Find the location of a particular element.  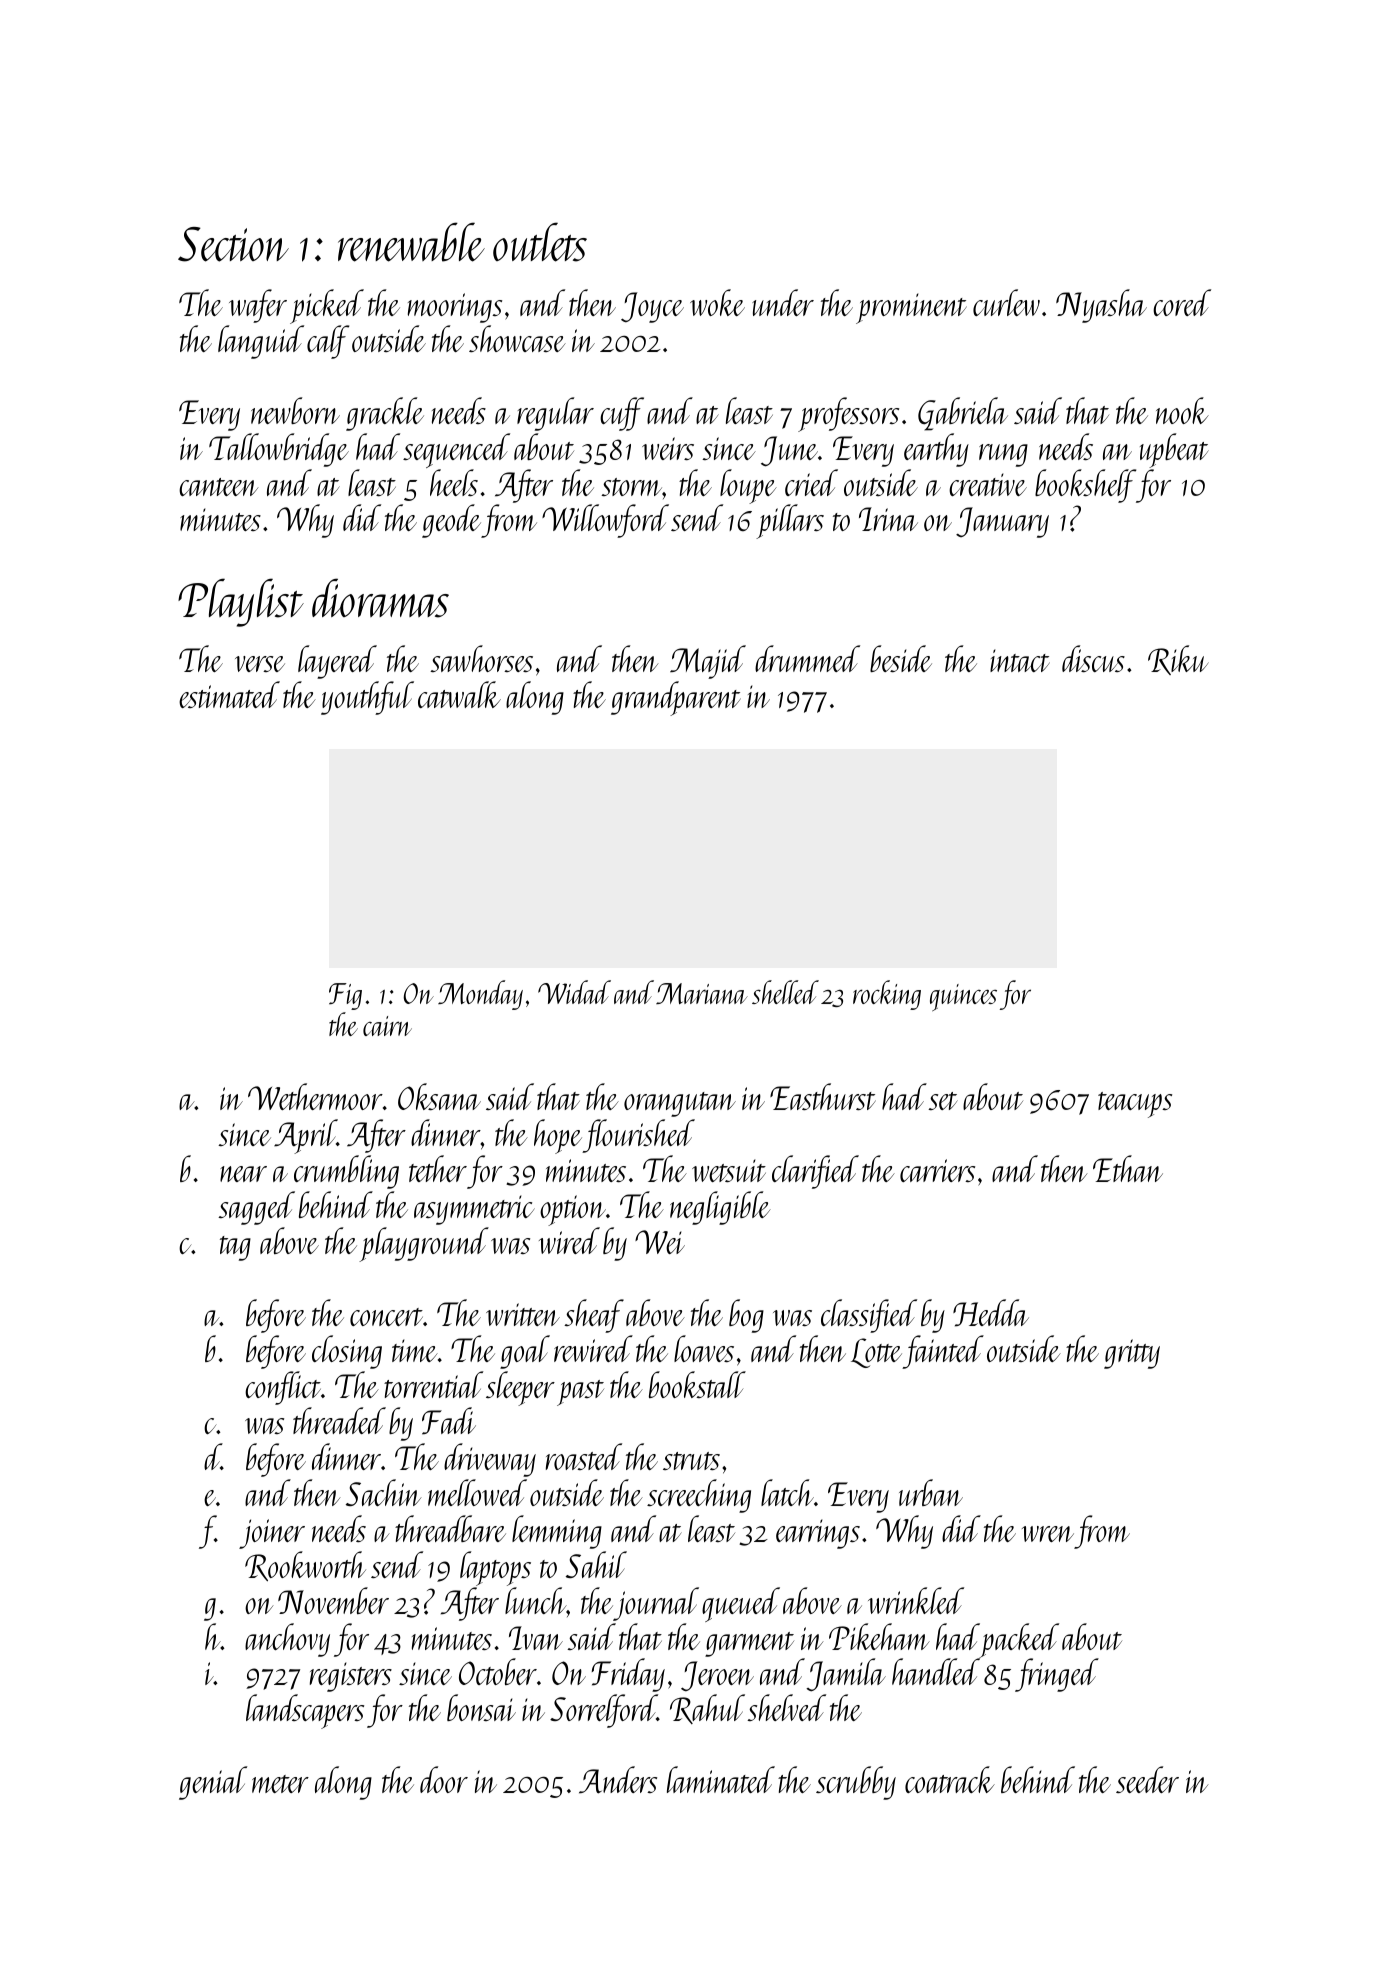

orangutan is located at coordinates (680, 1104).
